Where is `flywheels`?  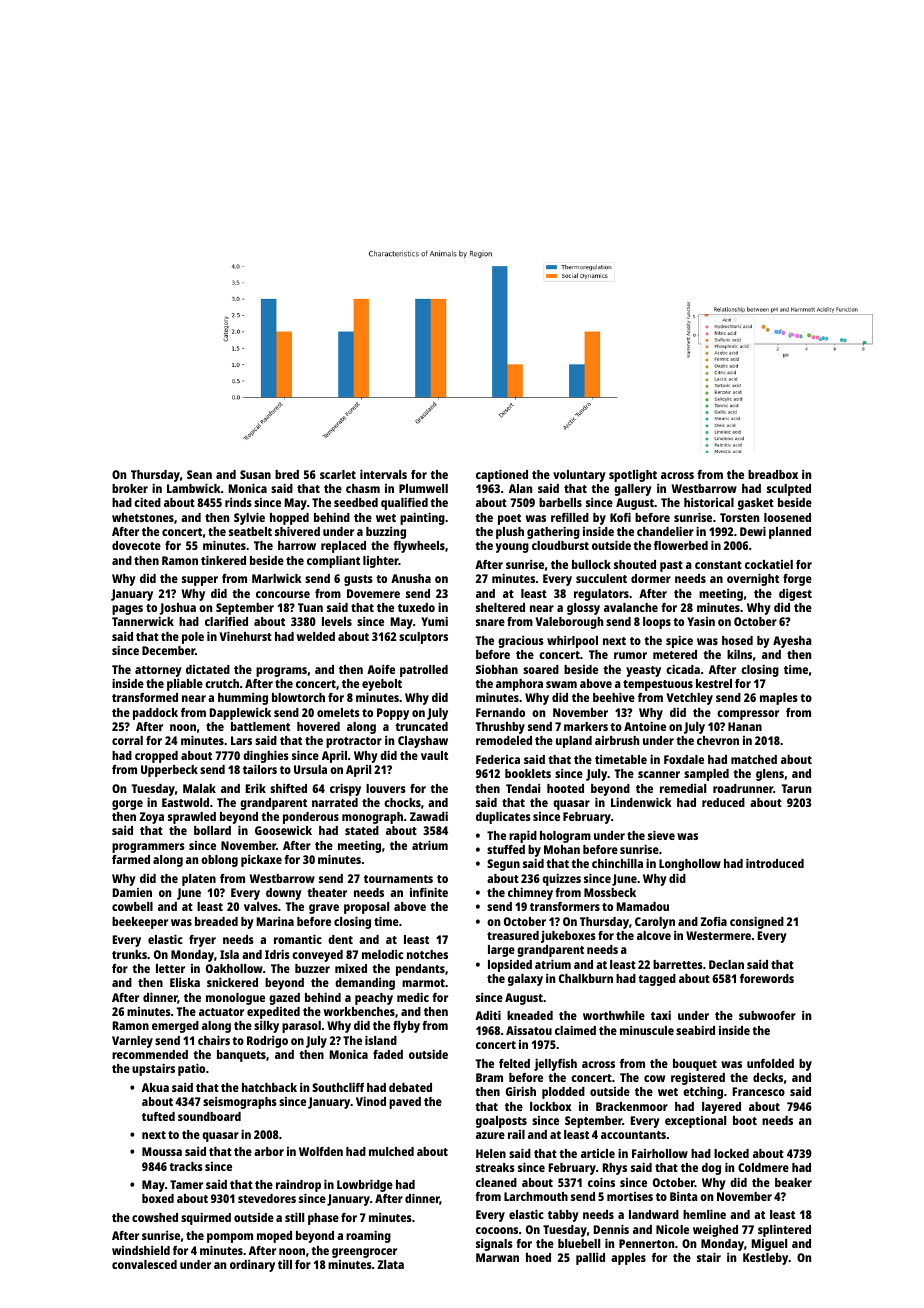 flywheels is located at coordinates (419, 547).
